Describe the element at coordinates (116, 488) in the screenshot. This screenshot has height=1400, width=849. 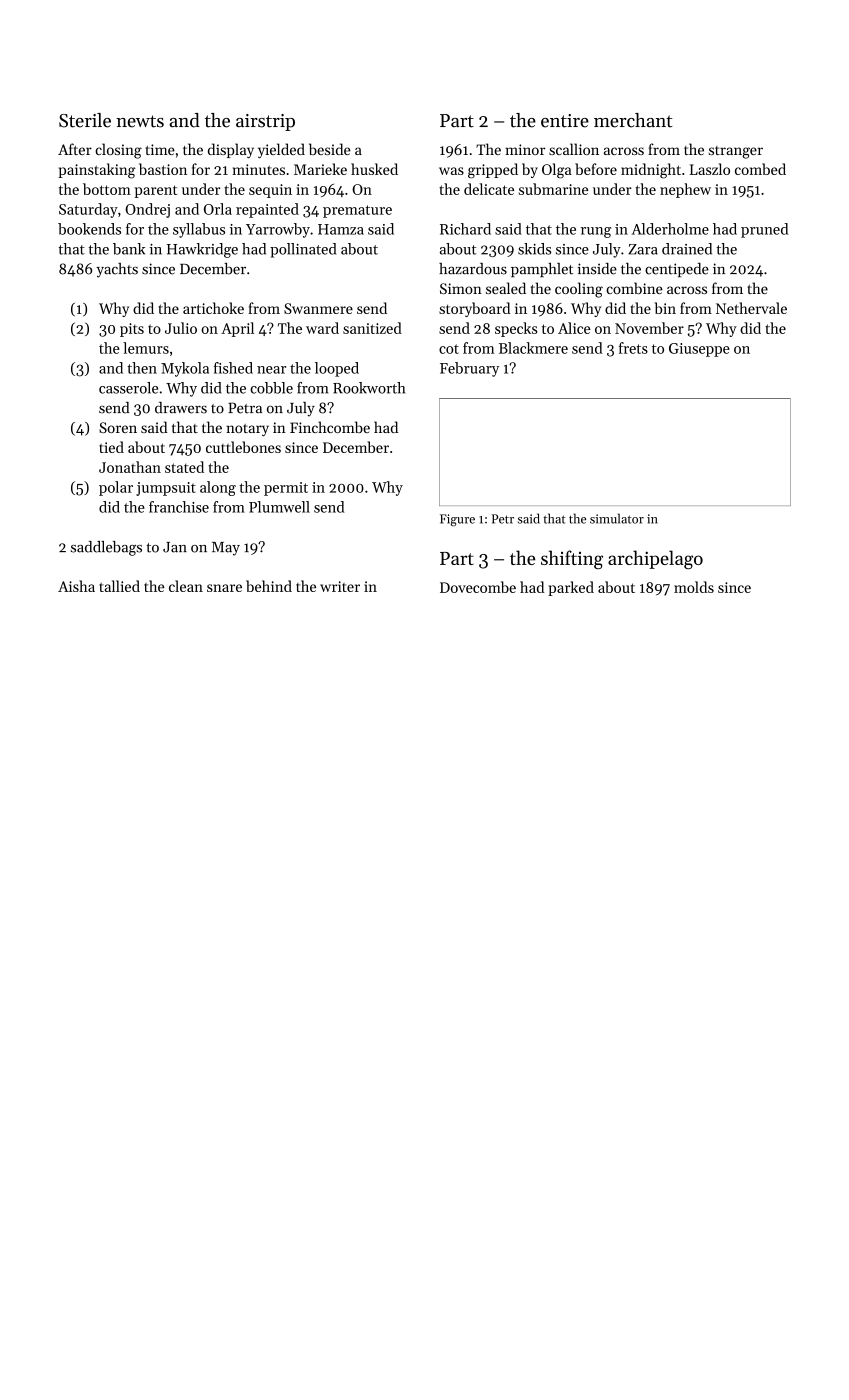
I see `polar` at that location.
